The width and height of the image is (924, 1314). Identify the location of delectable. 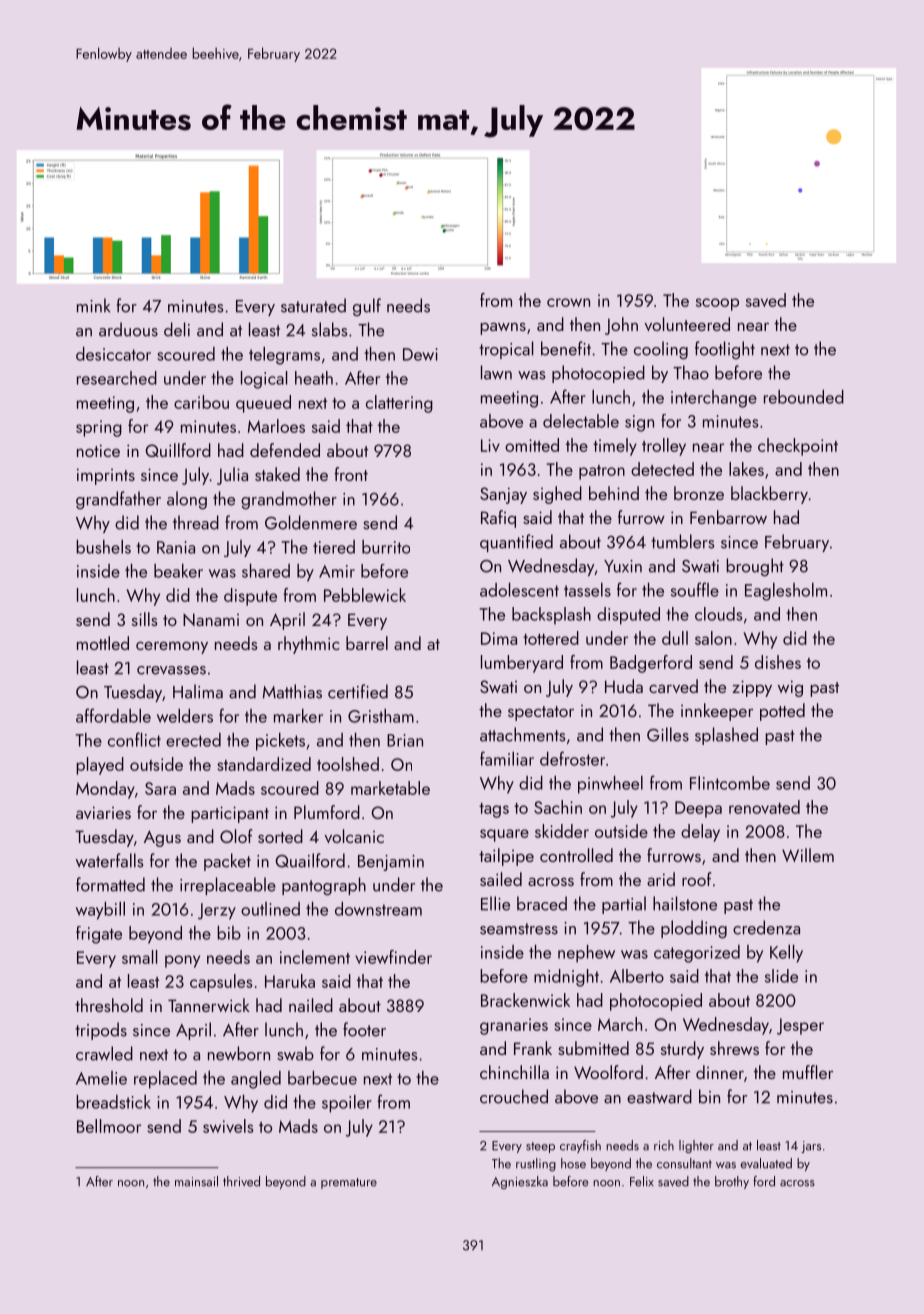
(581, 421).
